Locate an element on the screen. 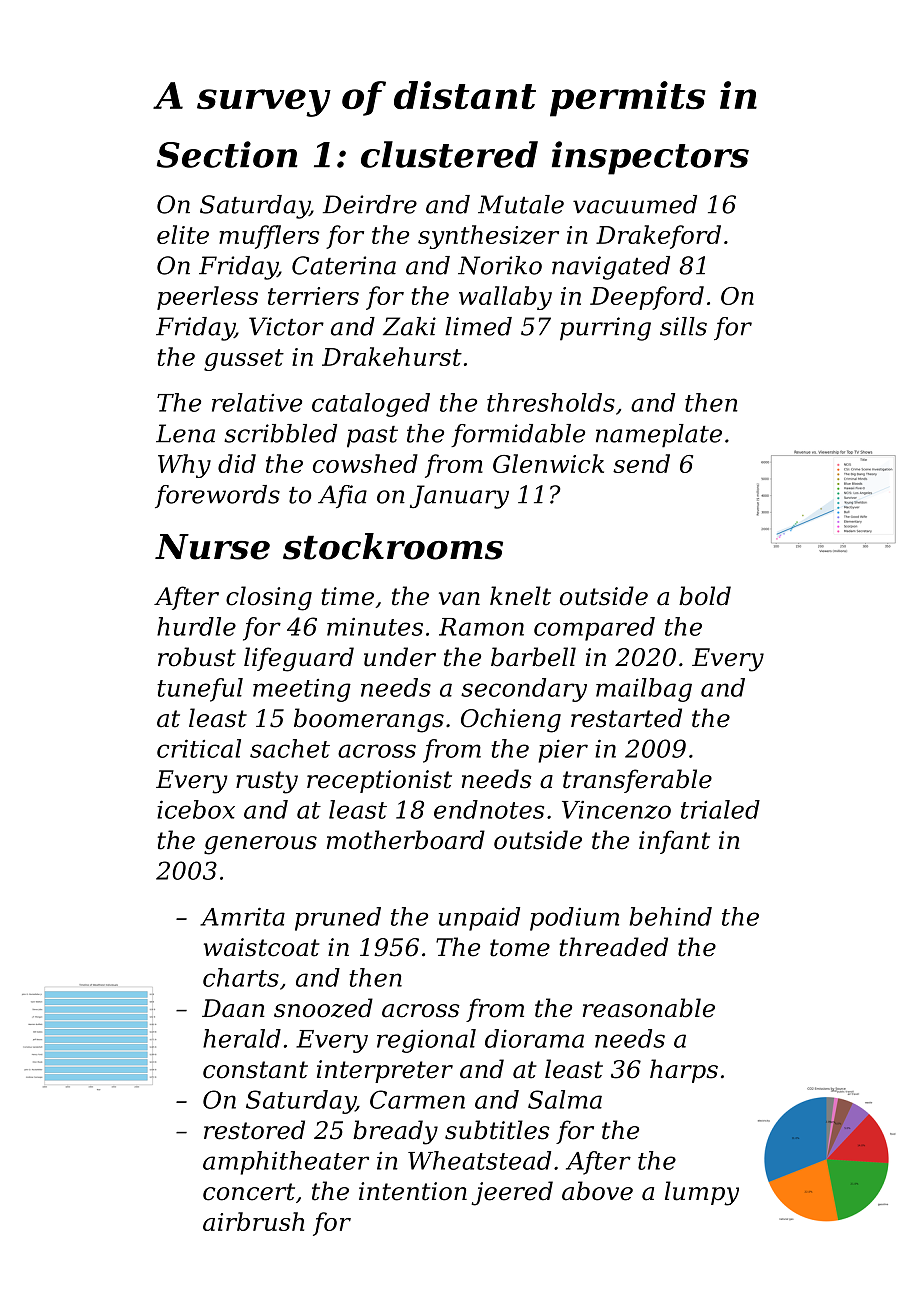 The width and height of the screenshot is (924, 1311). airbrush is located at coordinates (253, 1221).
